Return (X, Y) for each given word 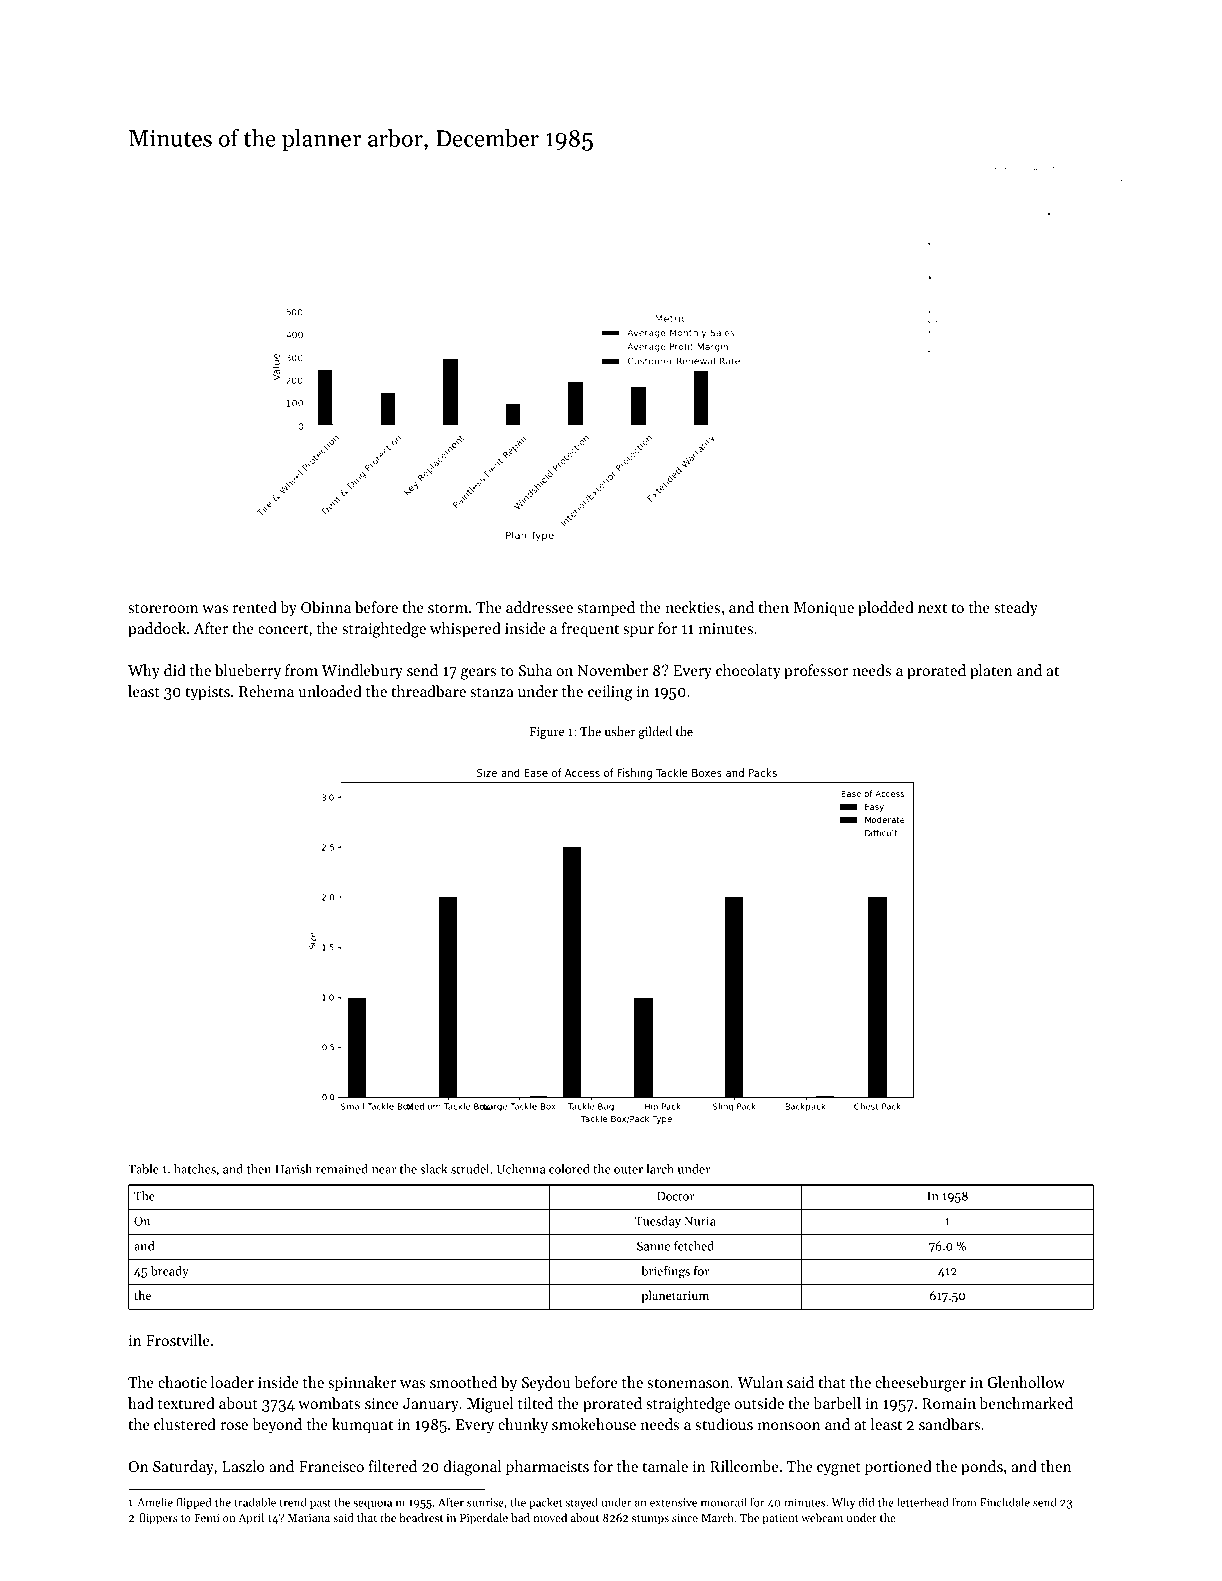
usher (620, 731)
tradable (255, 1502)
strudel (470, 1169)
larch (660, 1169)
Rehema (266, 691)
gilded (655, 732)
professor (816, 671)
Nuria (700, 1221)
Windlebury (362, 672)
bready (169, 1272)
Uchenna (521, 1169)
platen (991, 671)
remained (342, 1169)
